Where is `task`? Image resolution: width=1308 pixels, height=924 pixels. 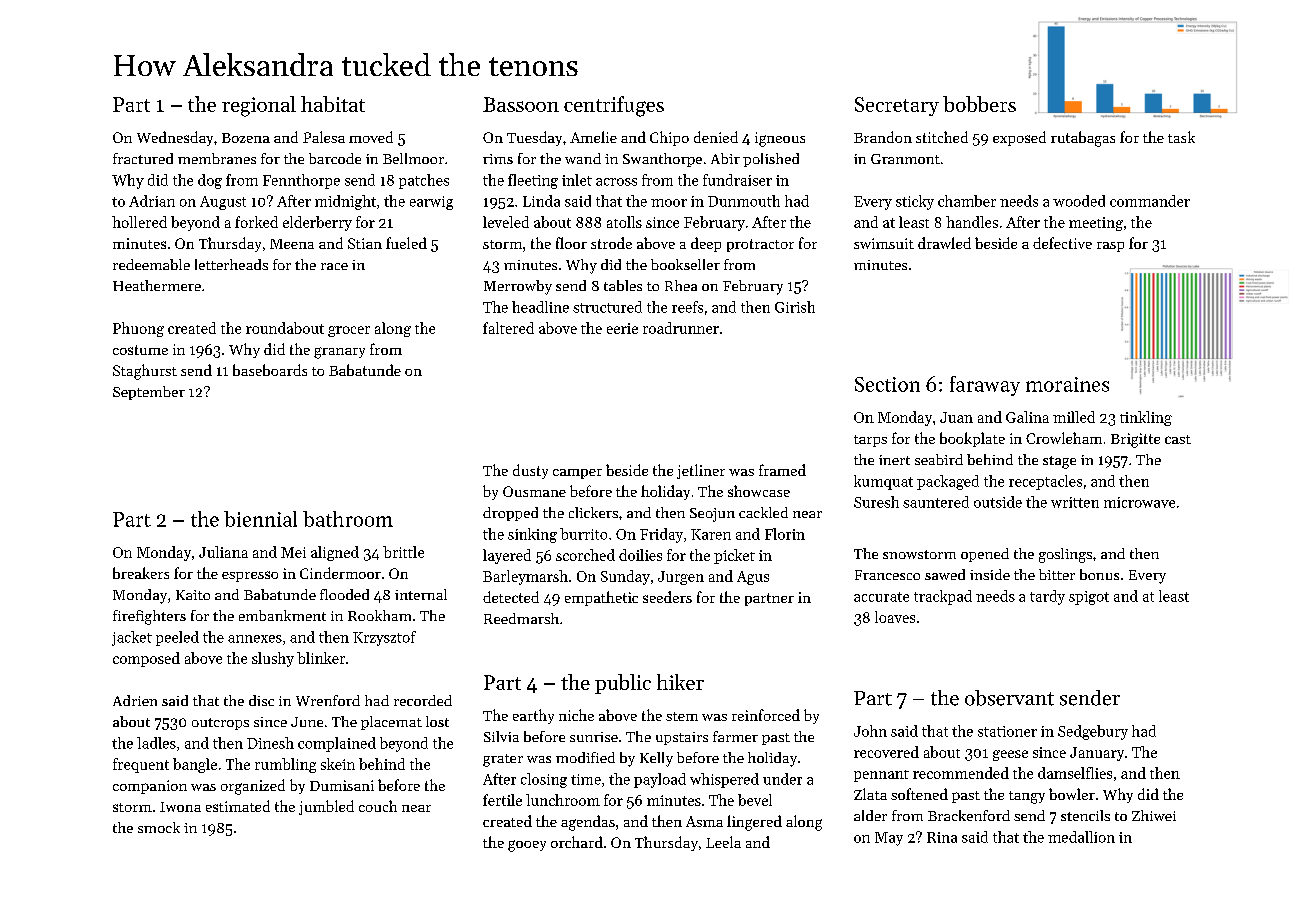 task is located at coordinates (1181, 137).
